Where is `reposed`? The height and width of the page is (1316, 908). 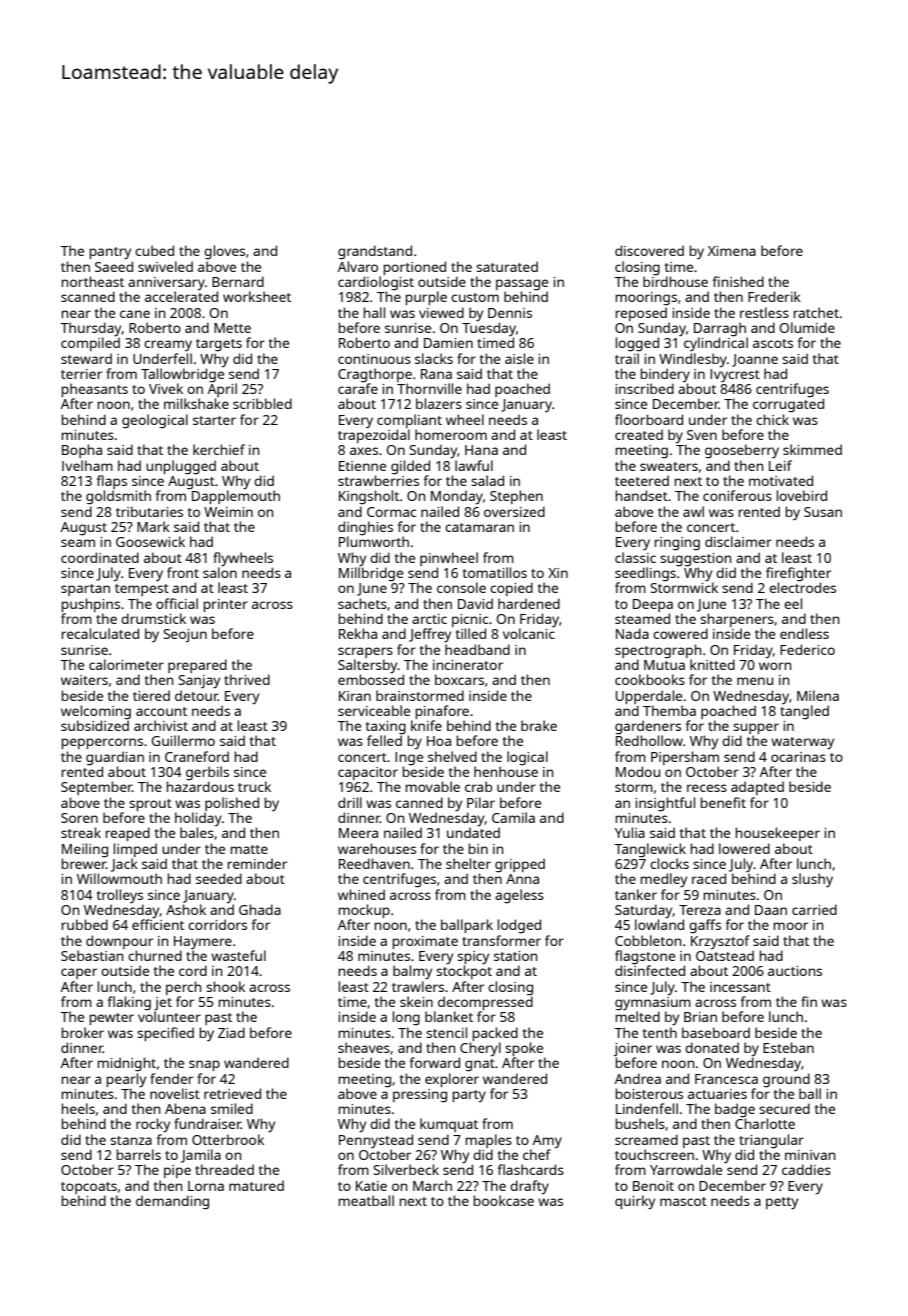
reposed is located at coordinates (641, 314).
